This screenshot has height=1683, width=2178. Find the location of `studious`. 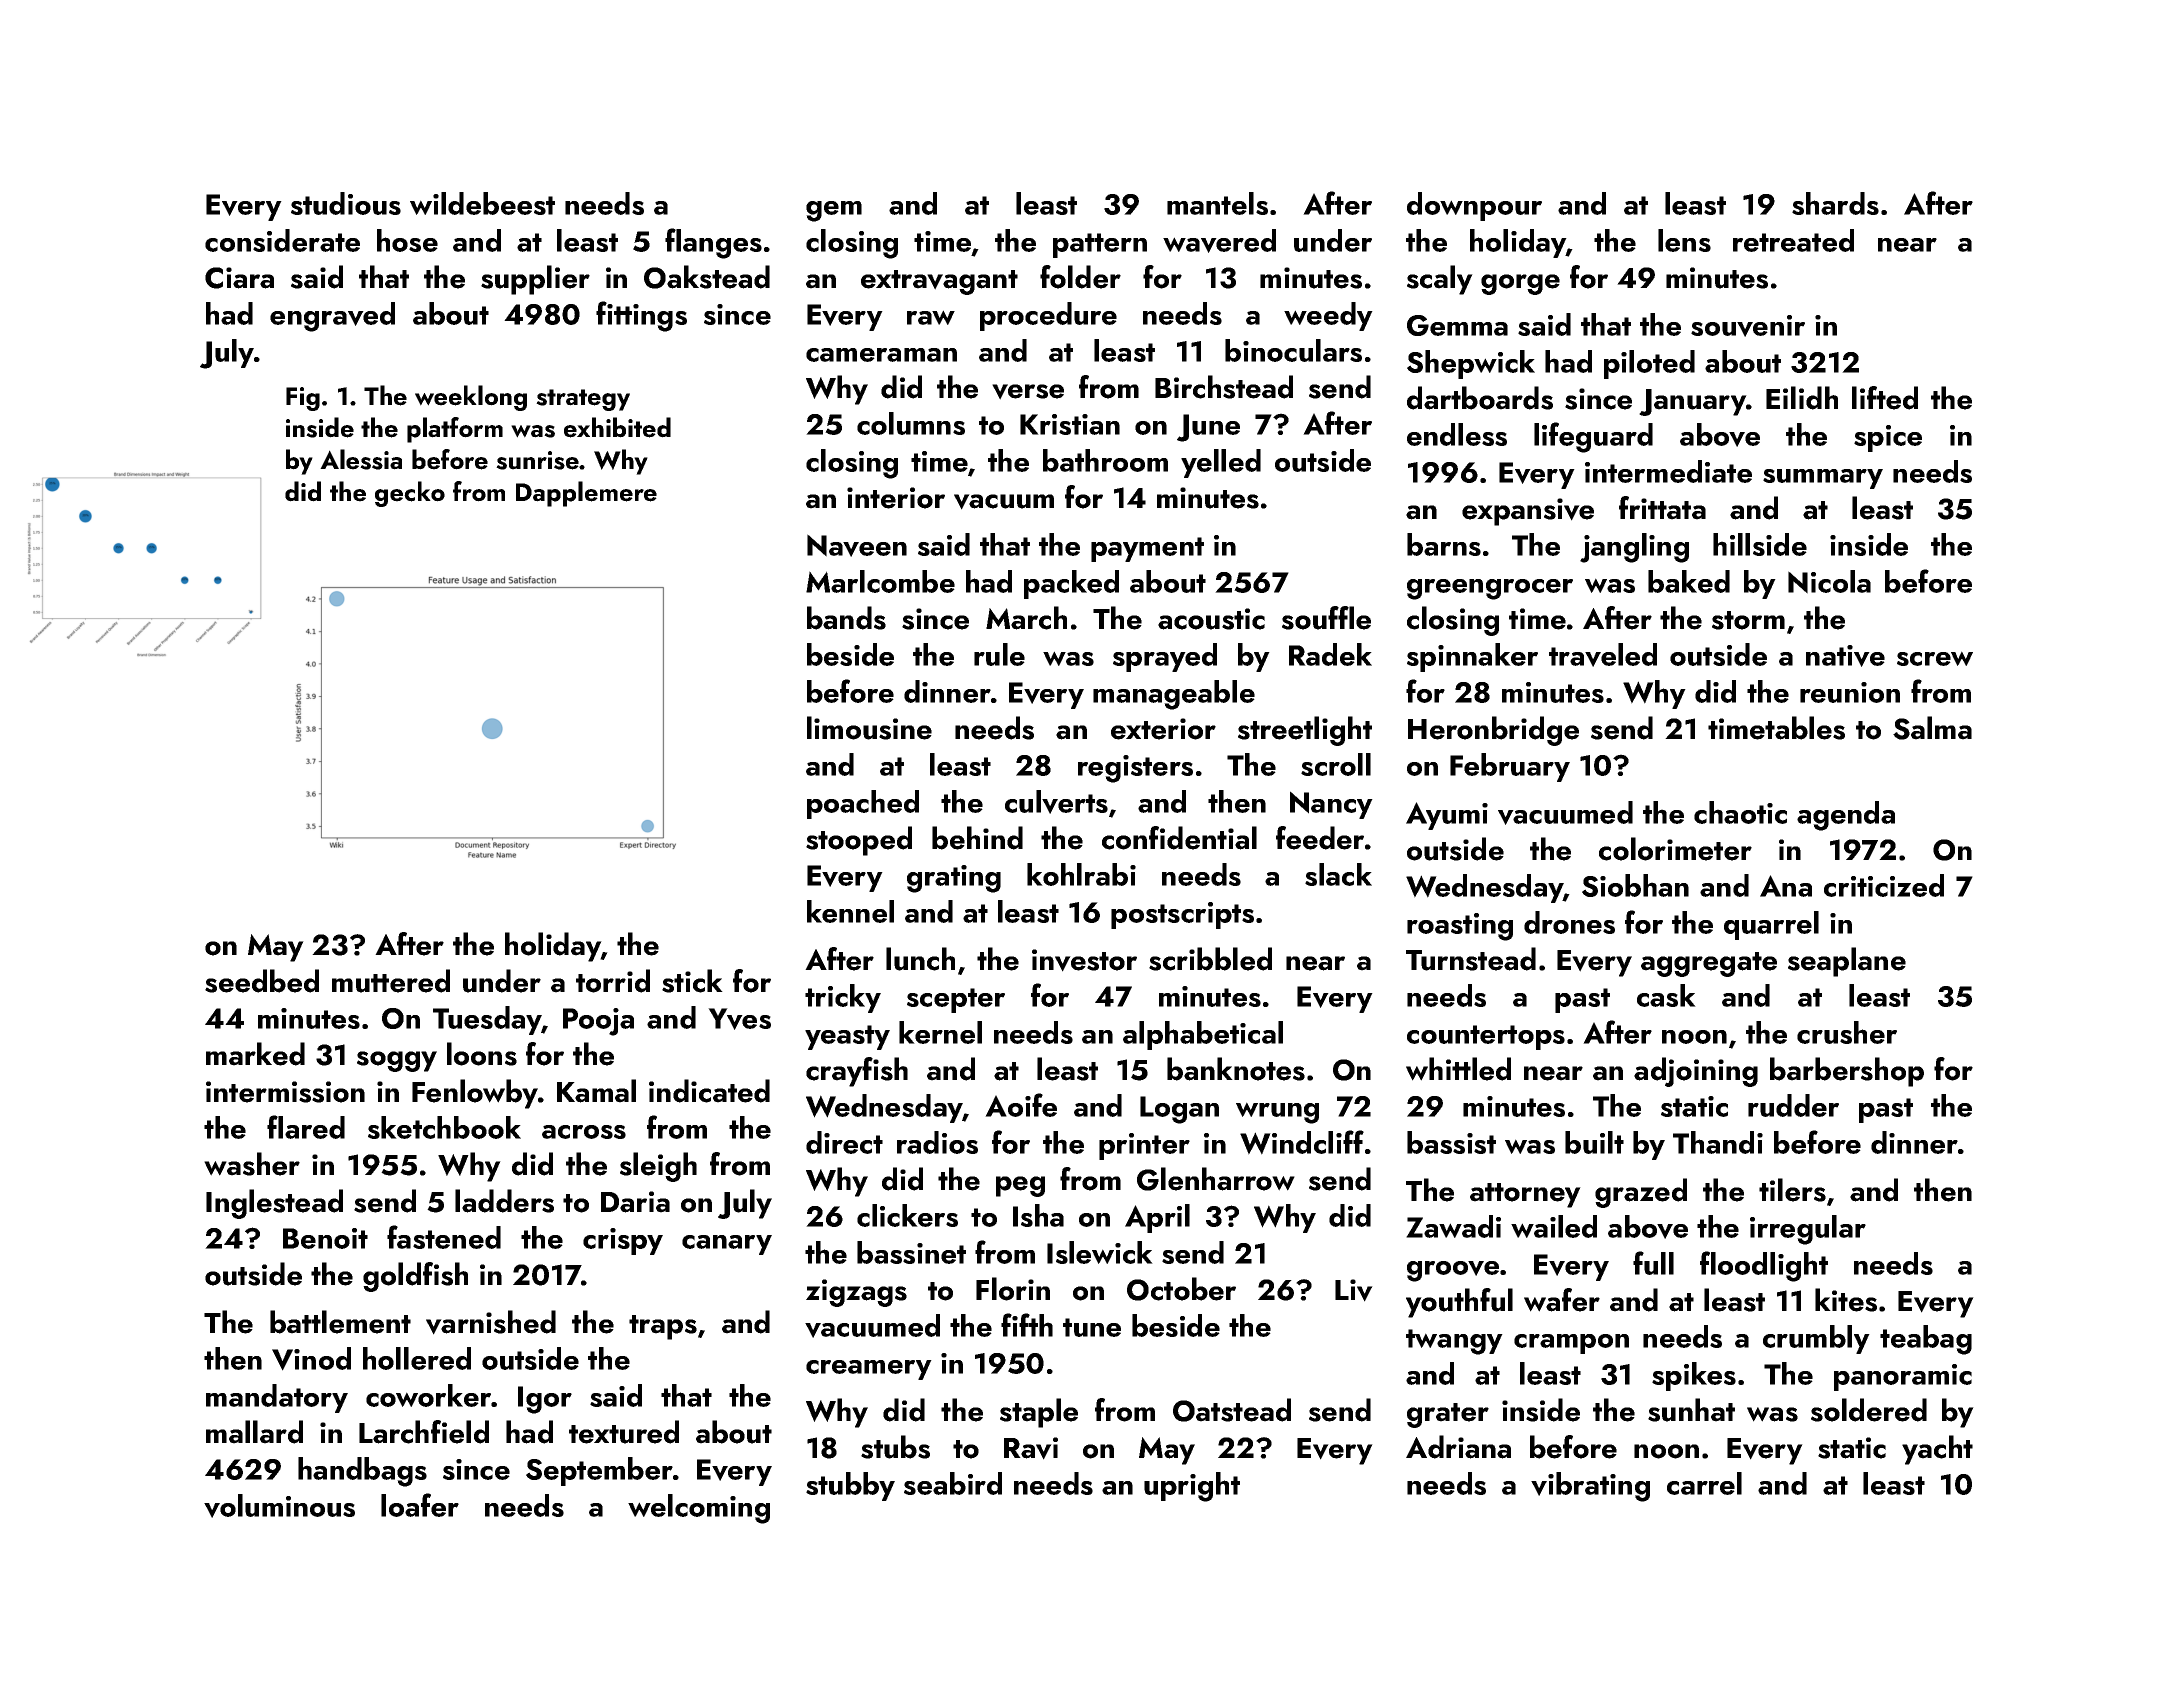

studious is located at coordinates (346, 203).
